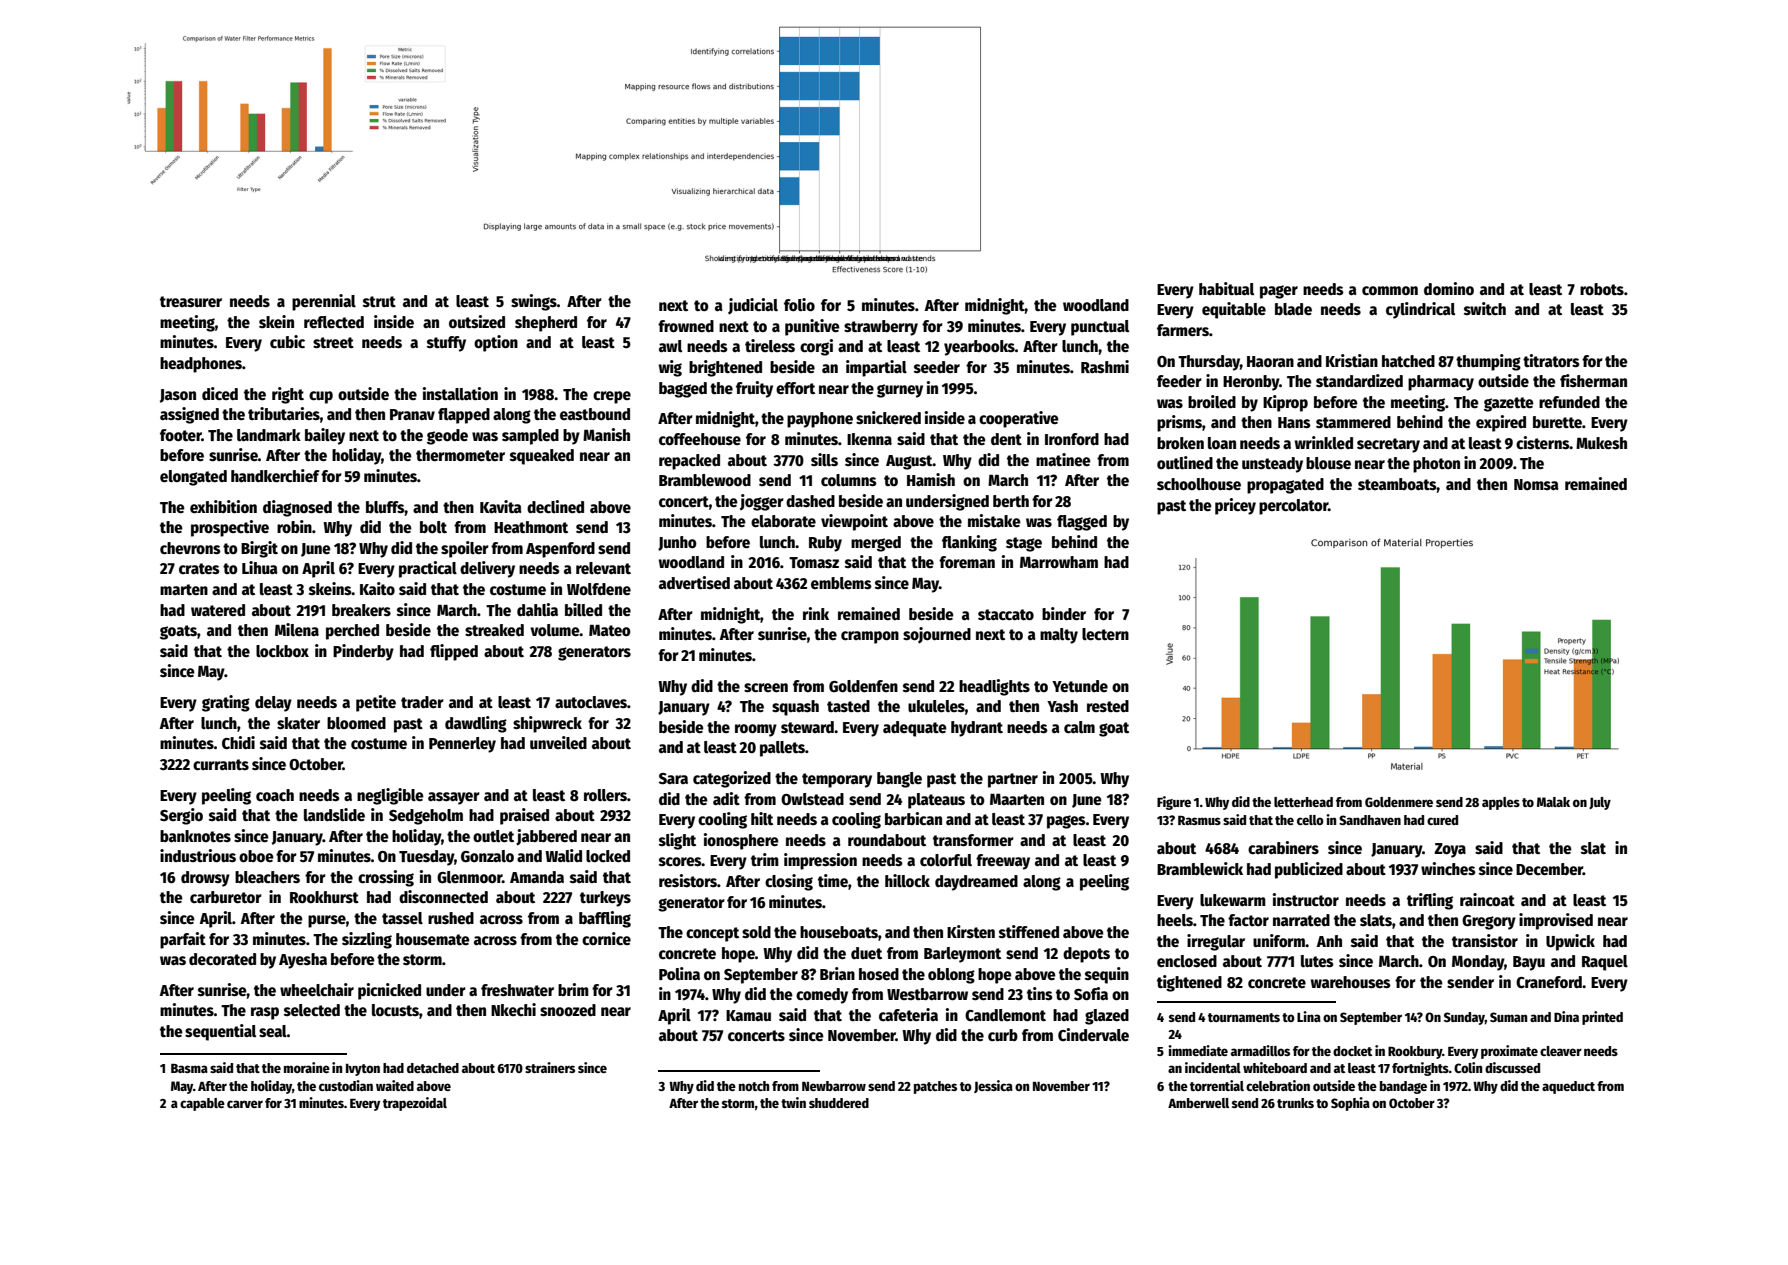  What do you see at coordinates (178, 396) in the document?
I see `Jason` at bounding box center [178, 396].
